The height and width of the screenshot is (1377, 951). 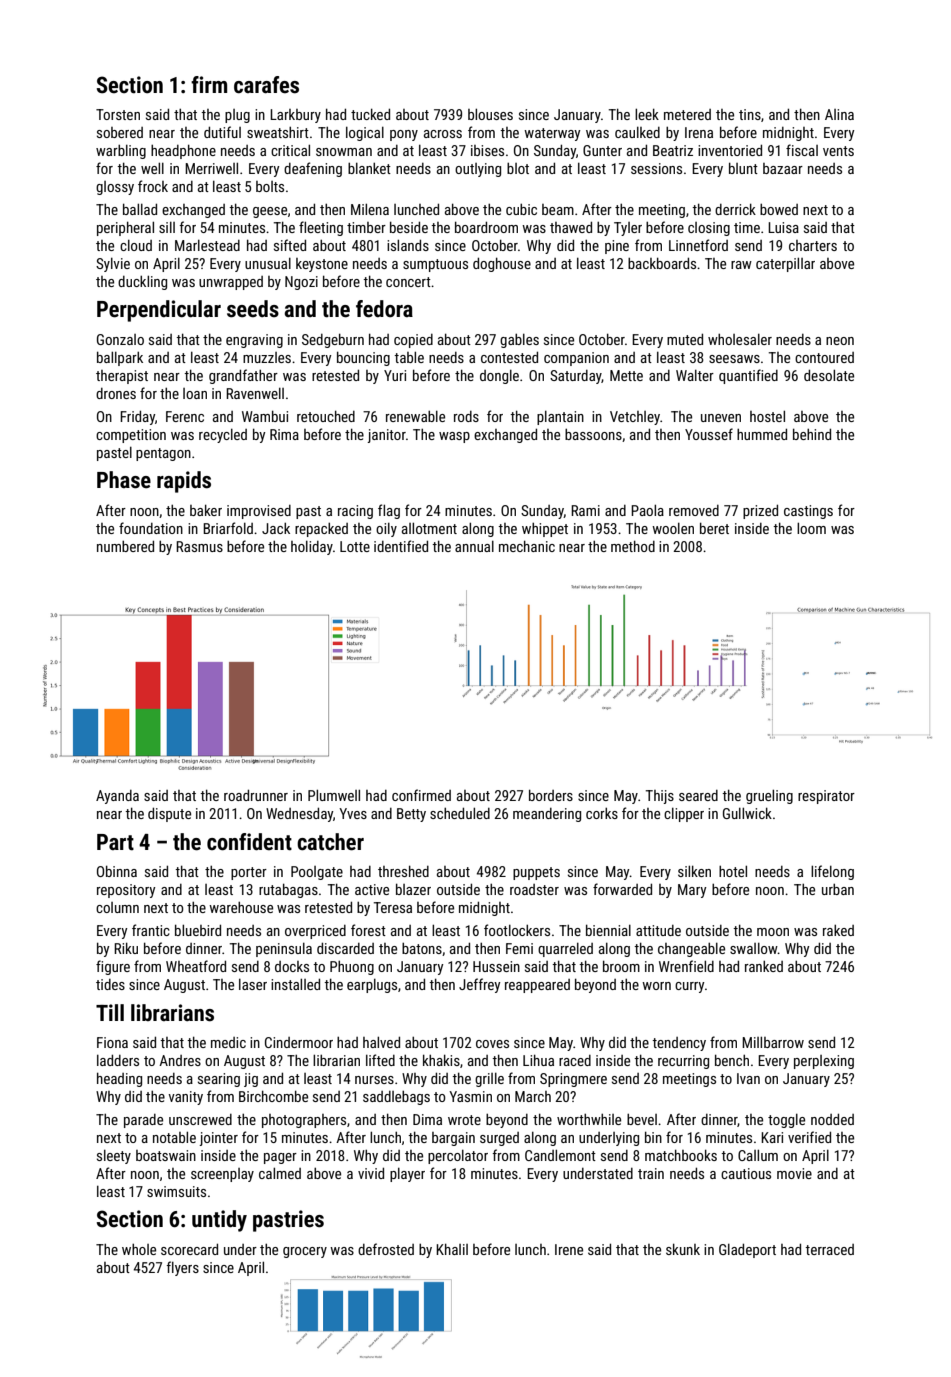 I want to click on Khalil, so click(x=452, y=1249).
